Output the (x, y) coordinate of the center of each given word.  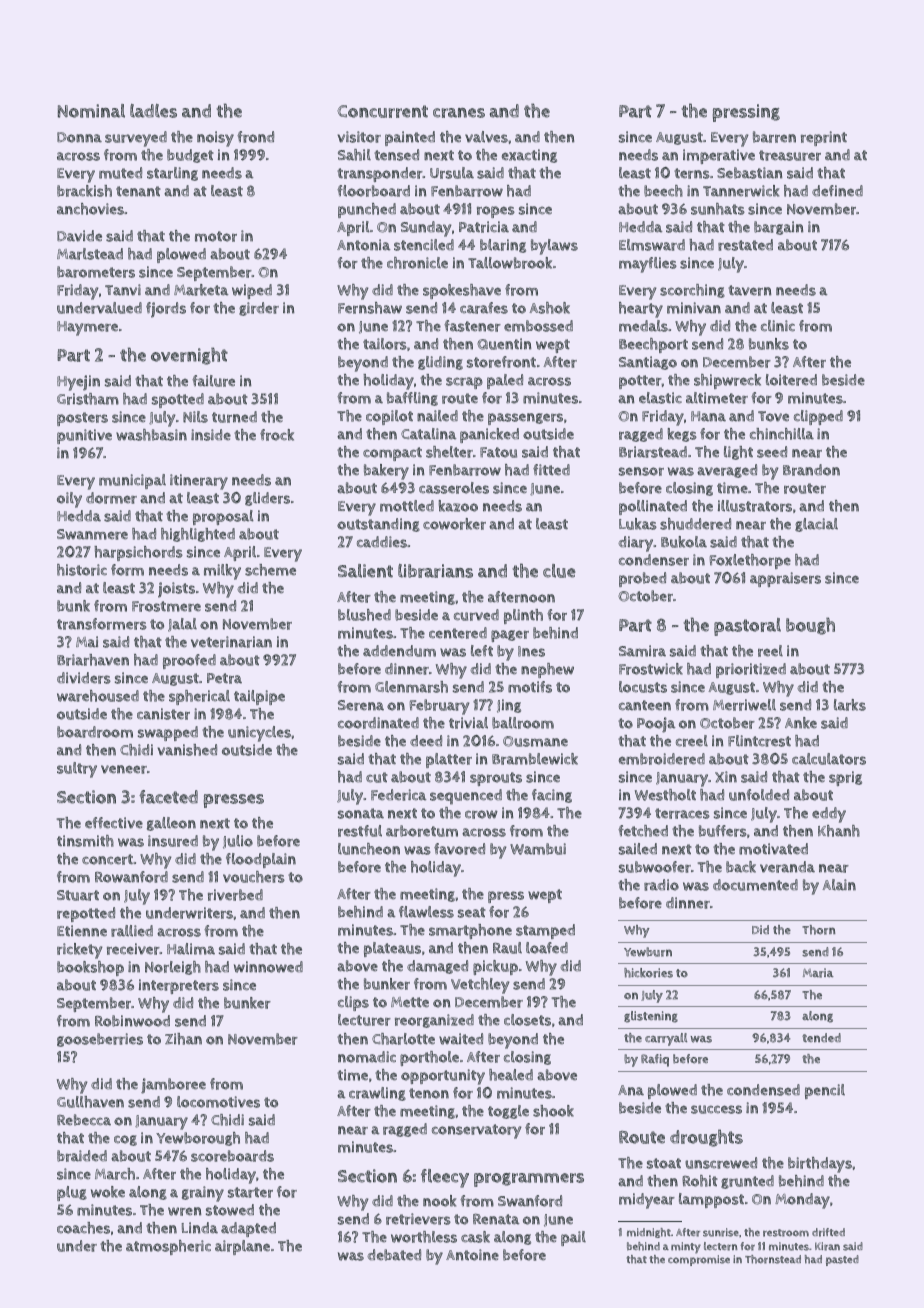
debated (394, 1255)
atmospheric (168, 1247)
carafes (484, 308)
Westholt (665, 795)
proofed (189, 661)
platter (449, 760)
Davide (79, 236)
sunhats (718, 209)
